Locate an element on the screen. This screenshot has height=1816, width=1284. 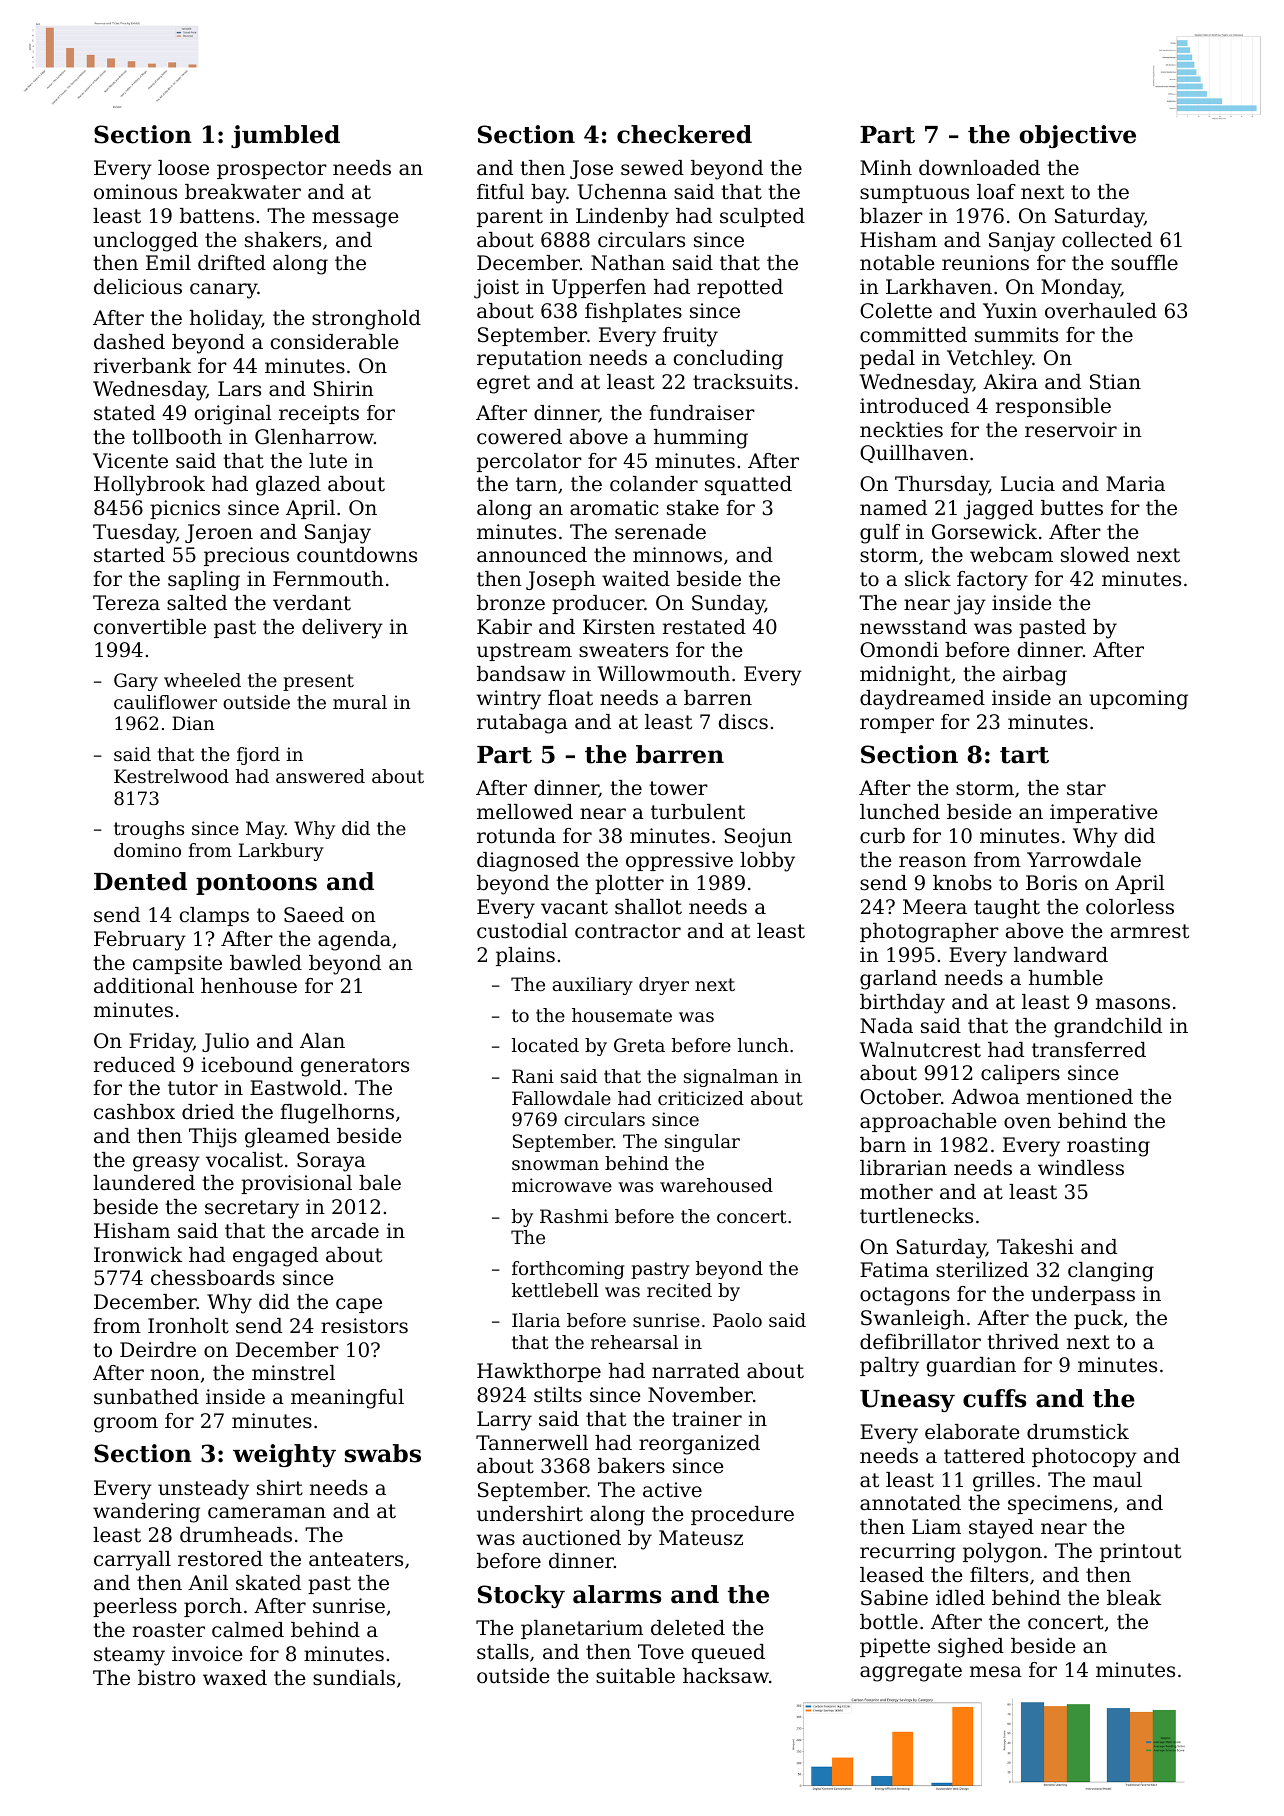
Takeshi is located at coordinates (1035, 1247).
